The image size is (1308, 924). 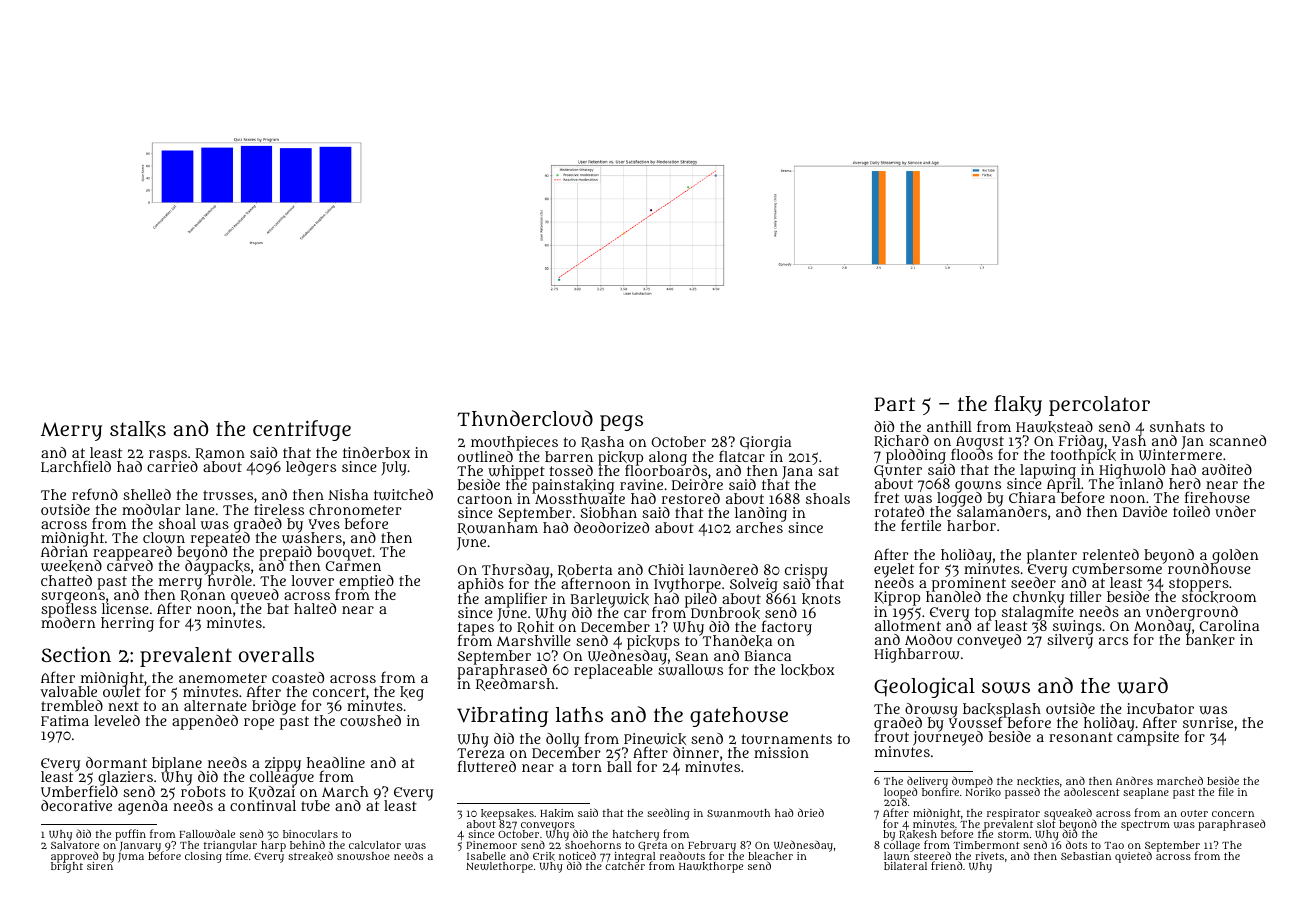 I want to click on whippet, so click(x=516, y=472).
